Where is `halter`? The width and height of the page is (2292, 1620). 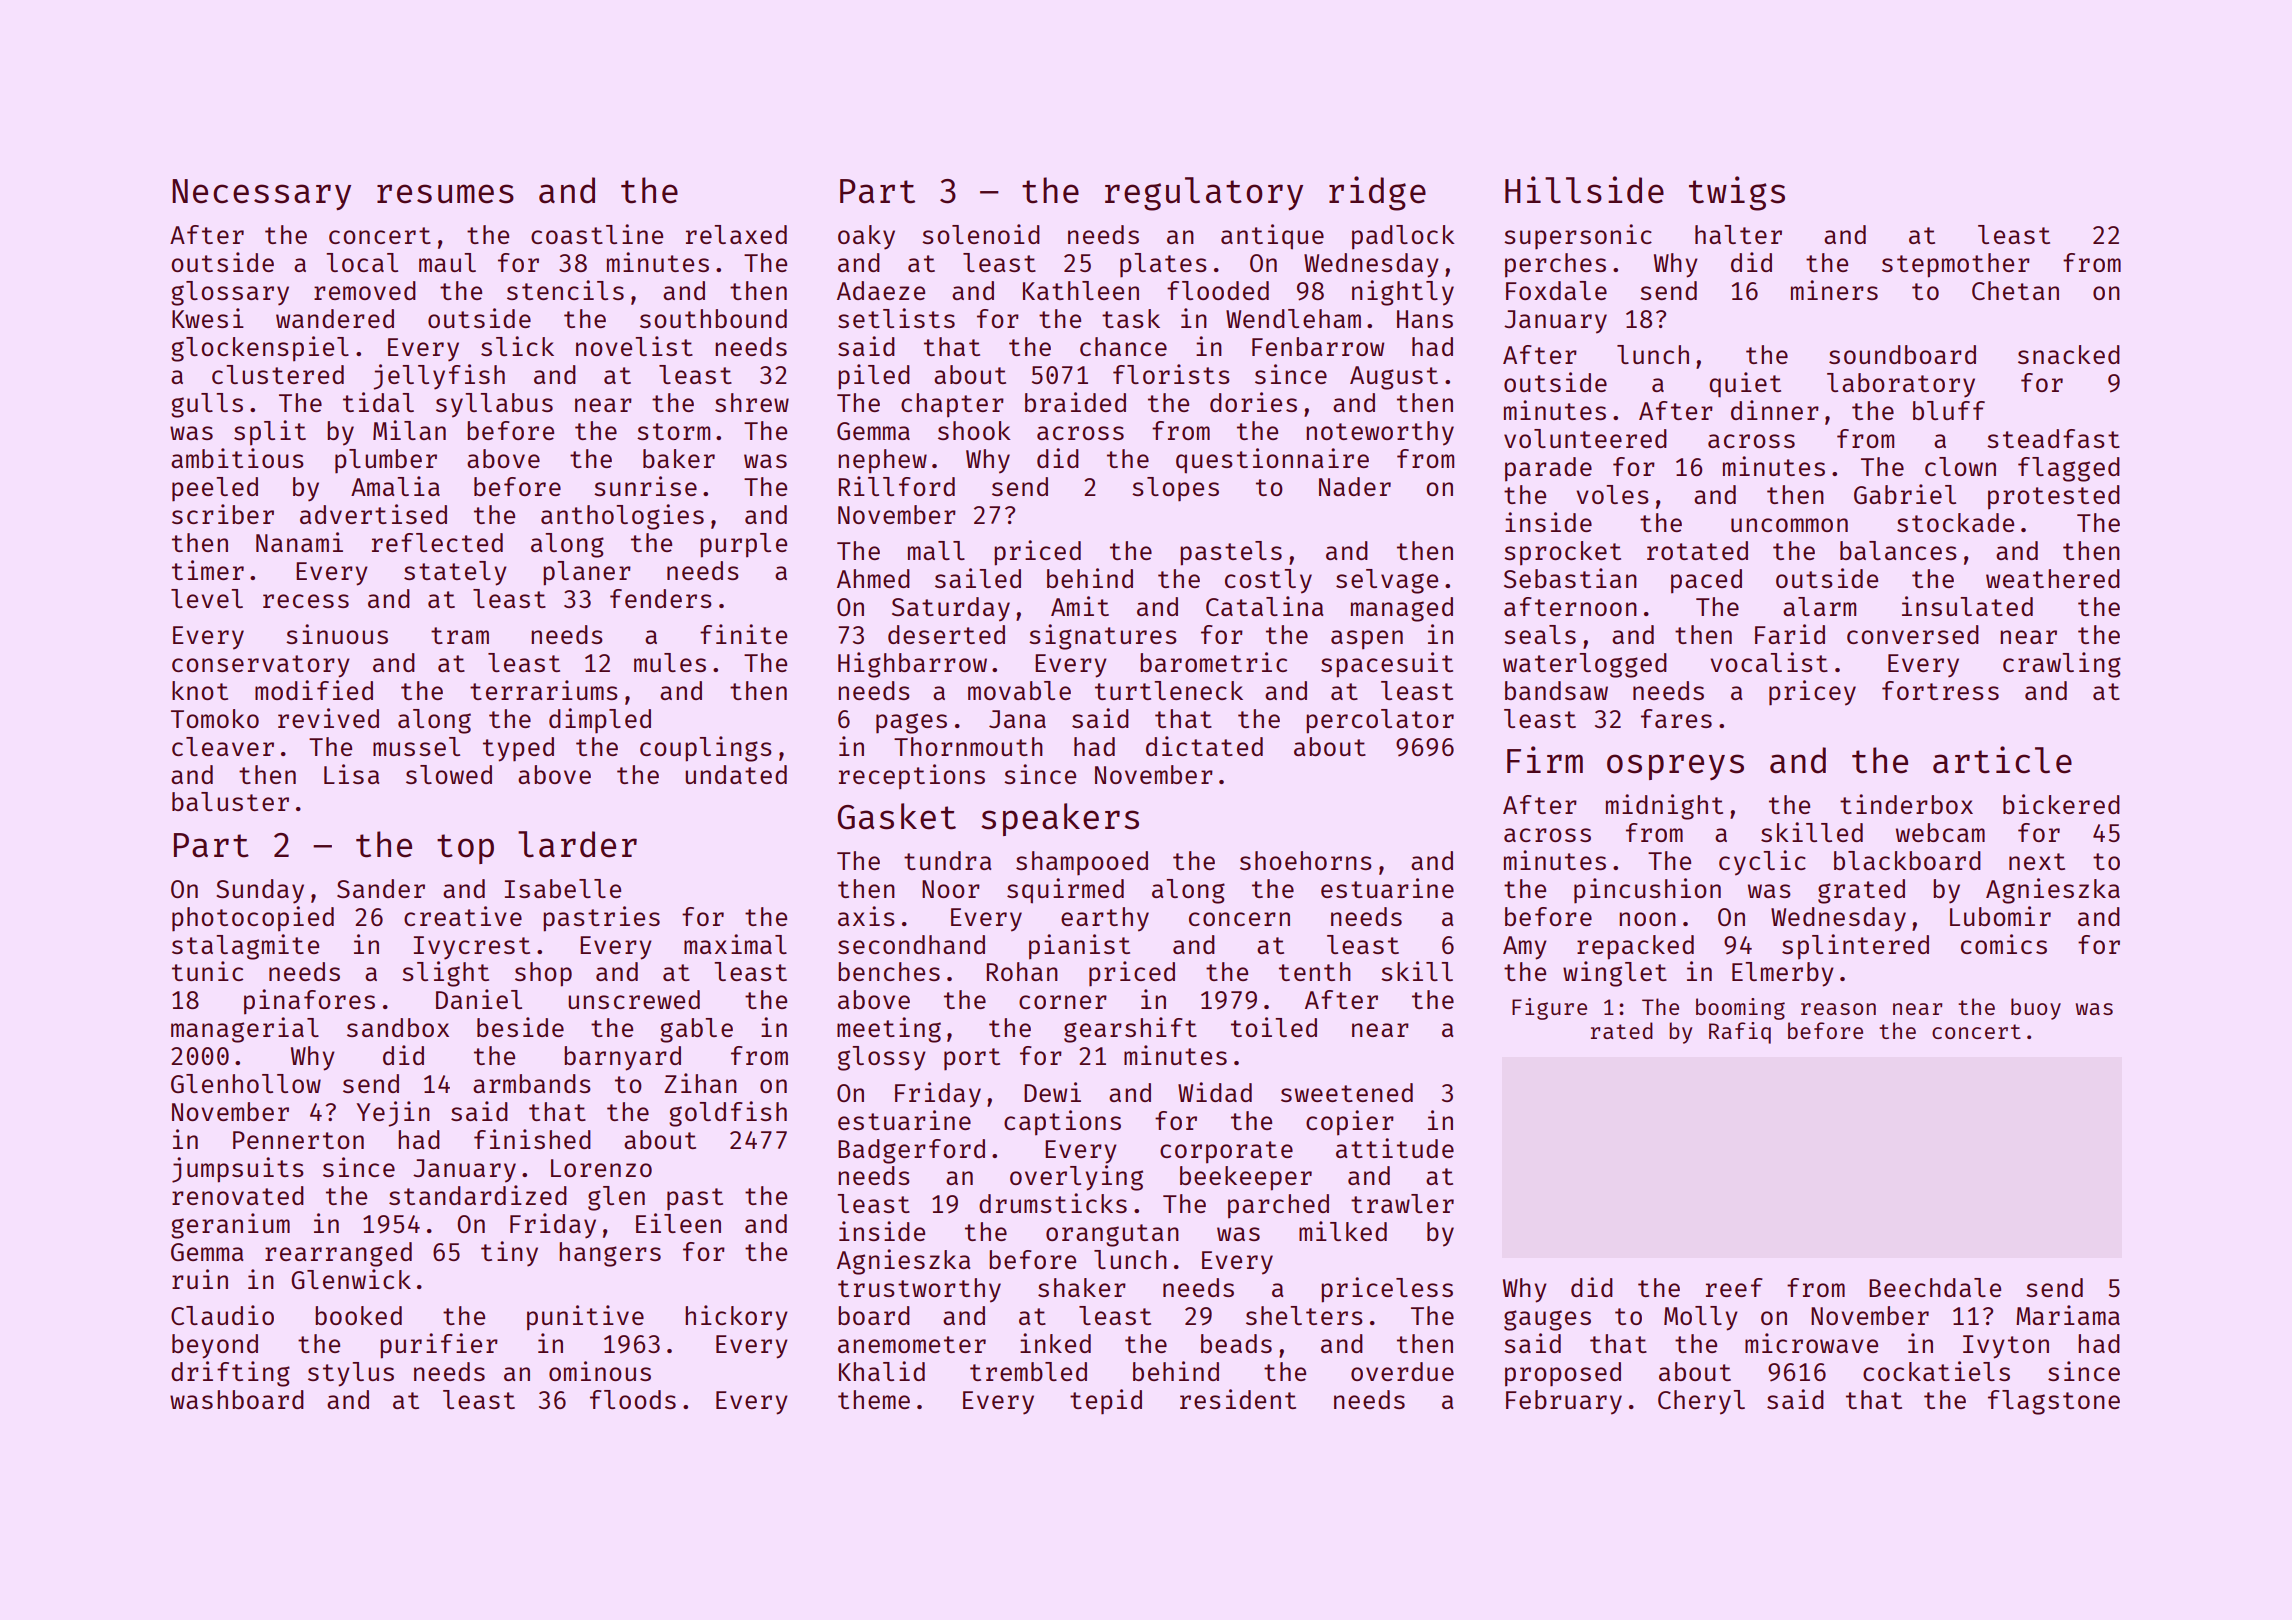 halter is located at coordinates (1738, 234).
